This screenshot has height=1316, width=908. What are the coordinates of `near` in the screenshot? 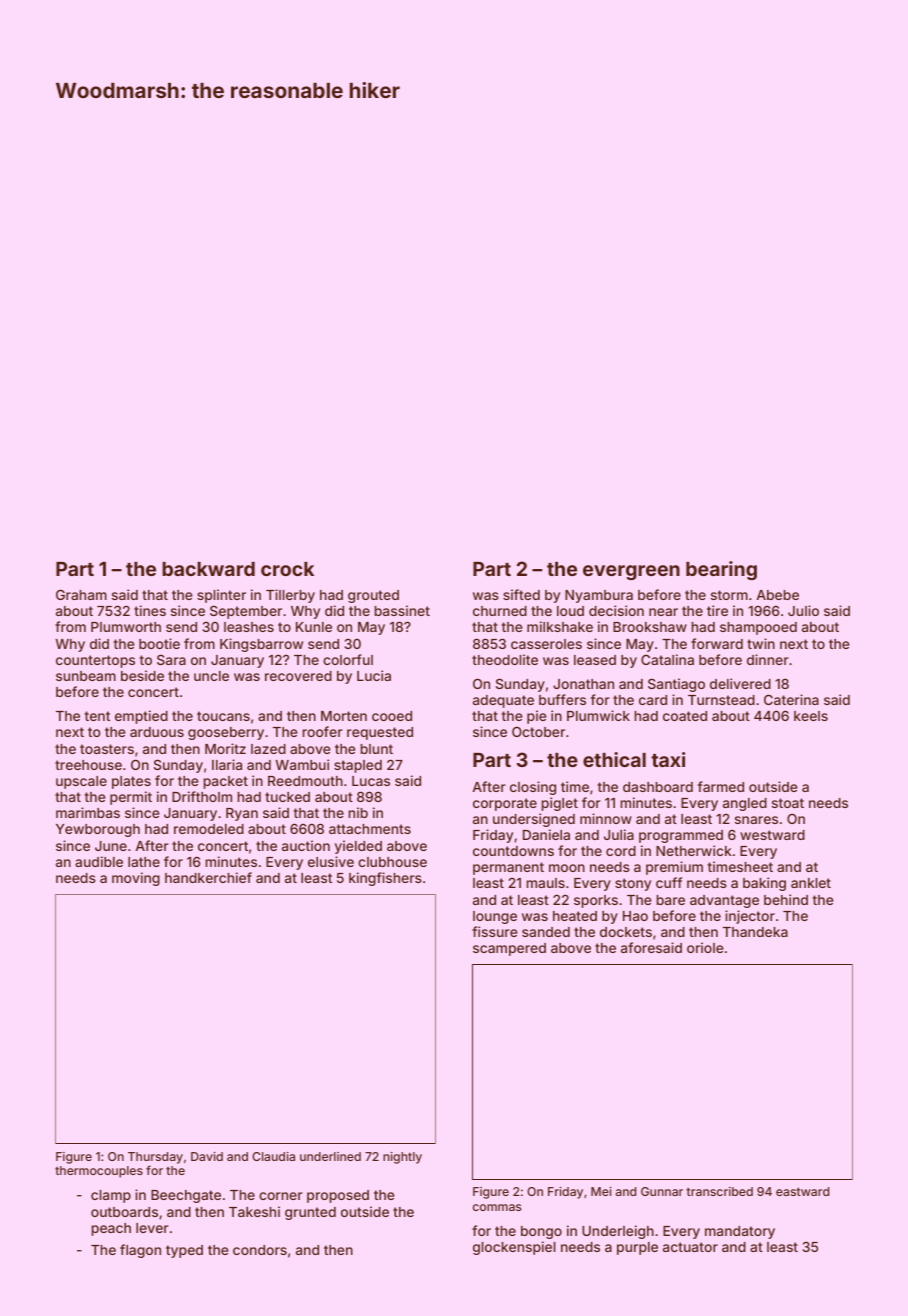 It's located at (663, 612).
